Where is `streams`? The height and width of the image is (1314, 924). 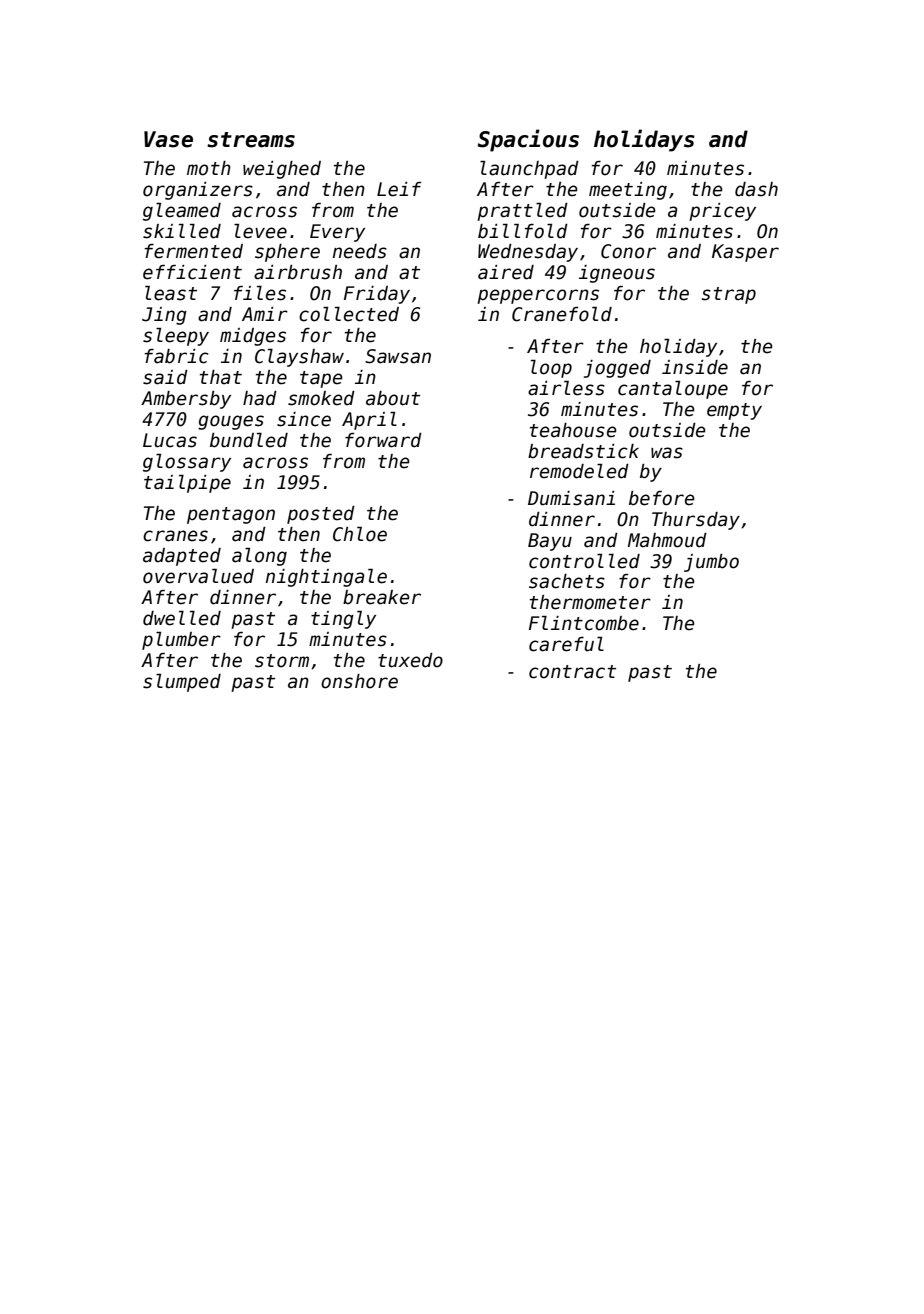
streams is located at coordinates (251, 140).
